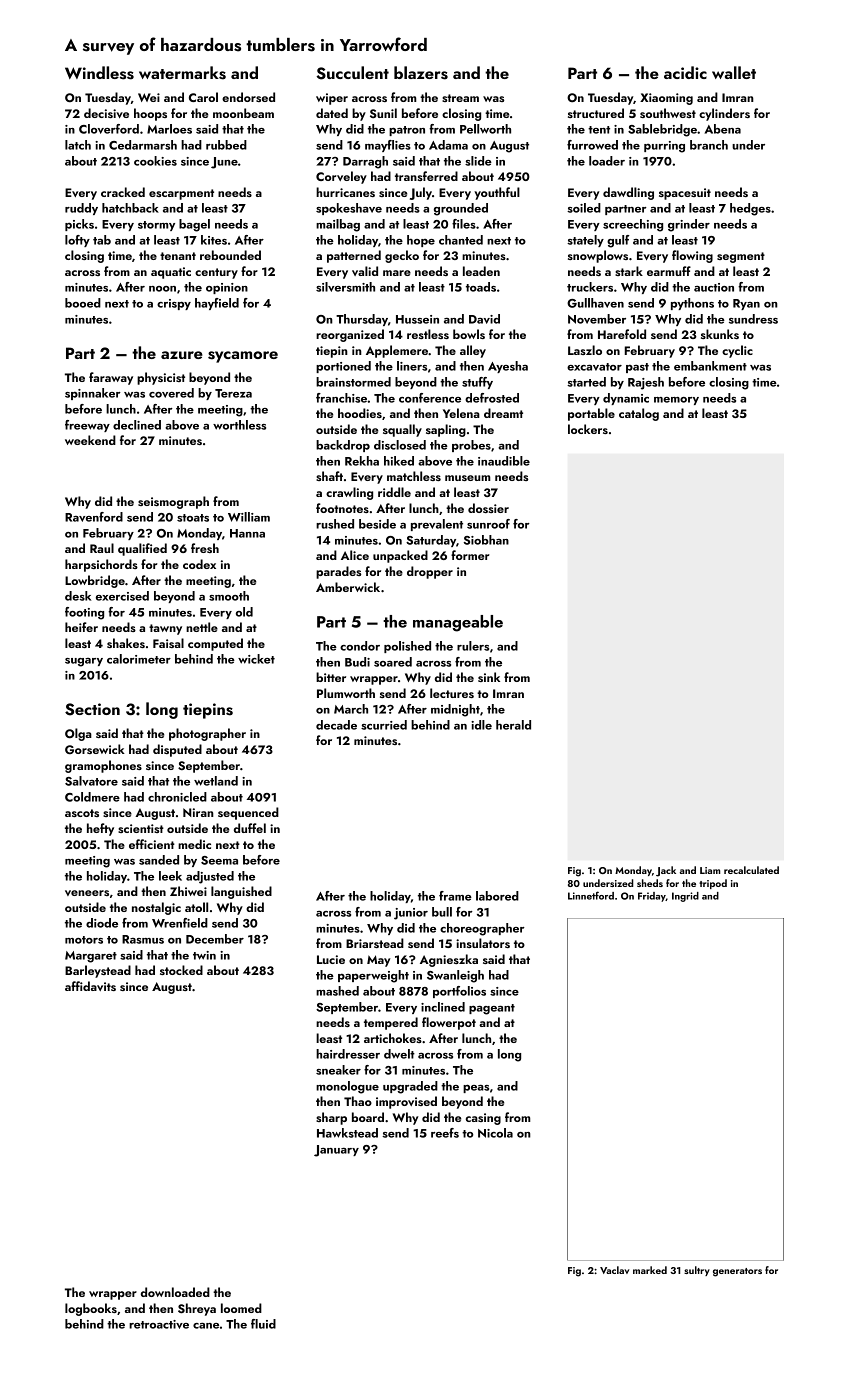  I want to click on Pellworth, so click(485, 129).
